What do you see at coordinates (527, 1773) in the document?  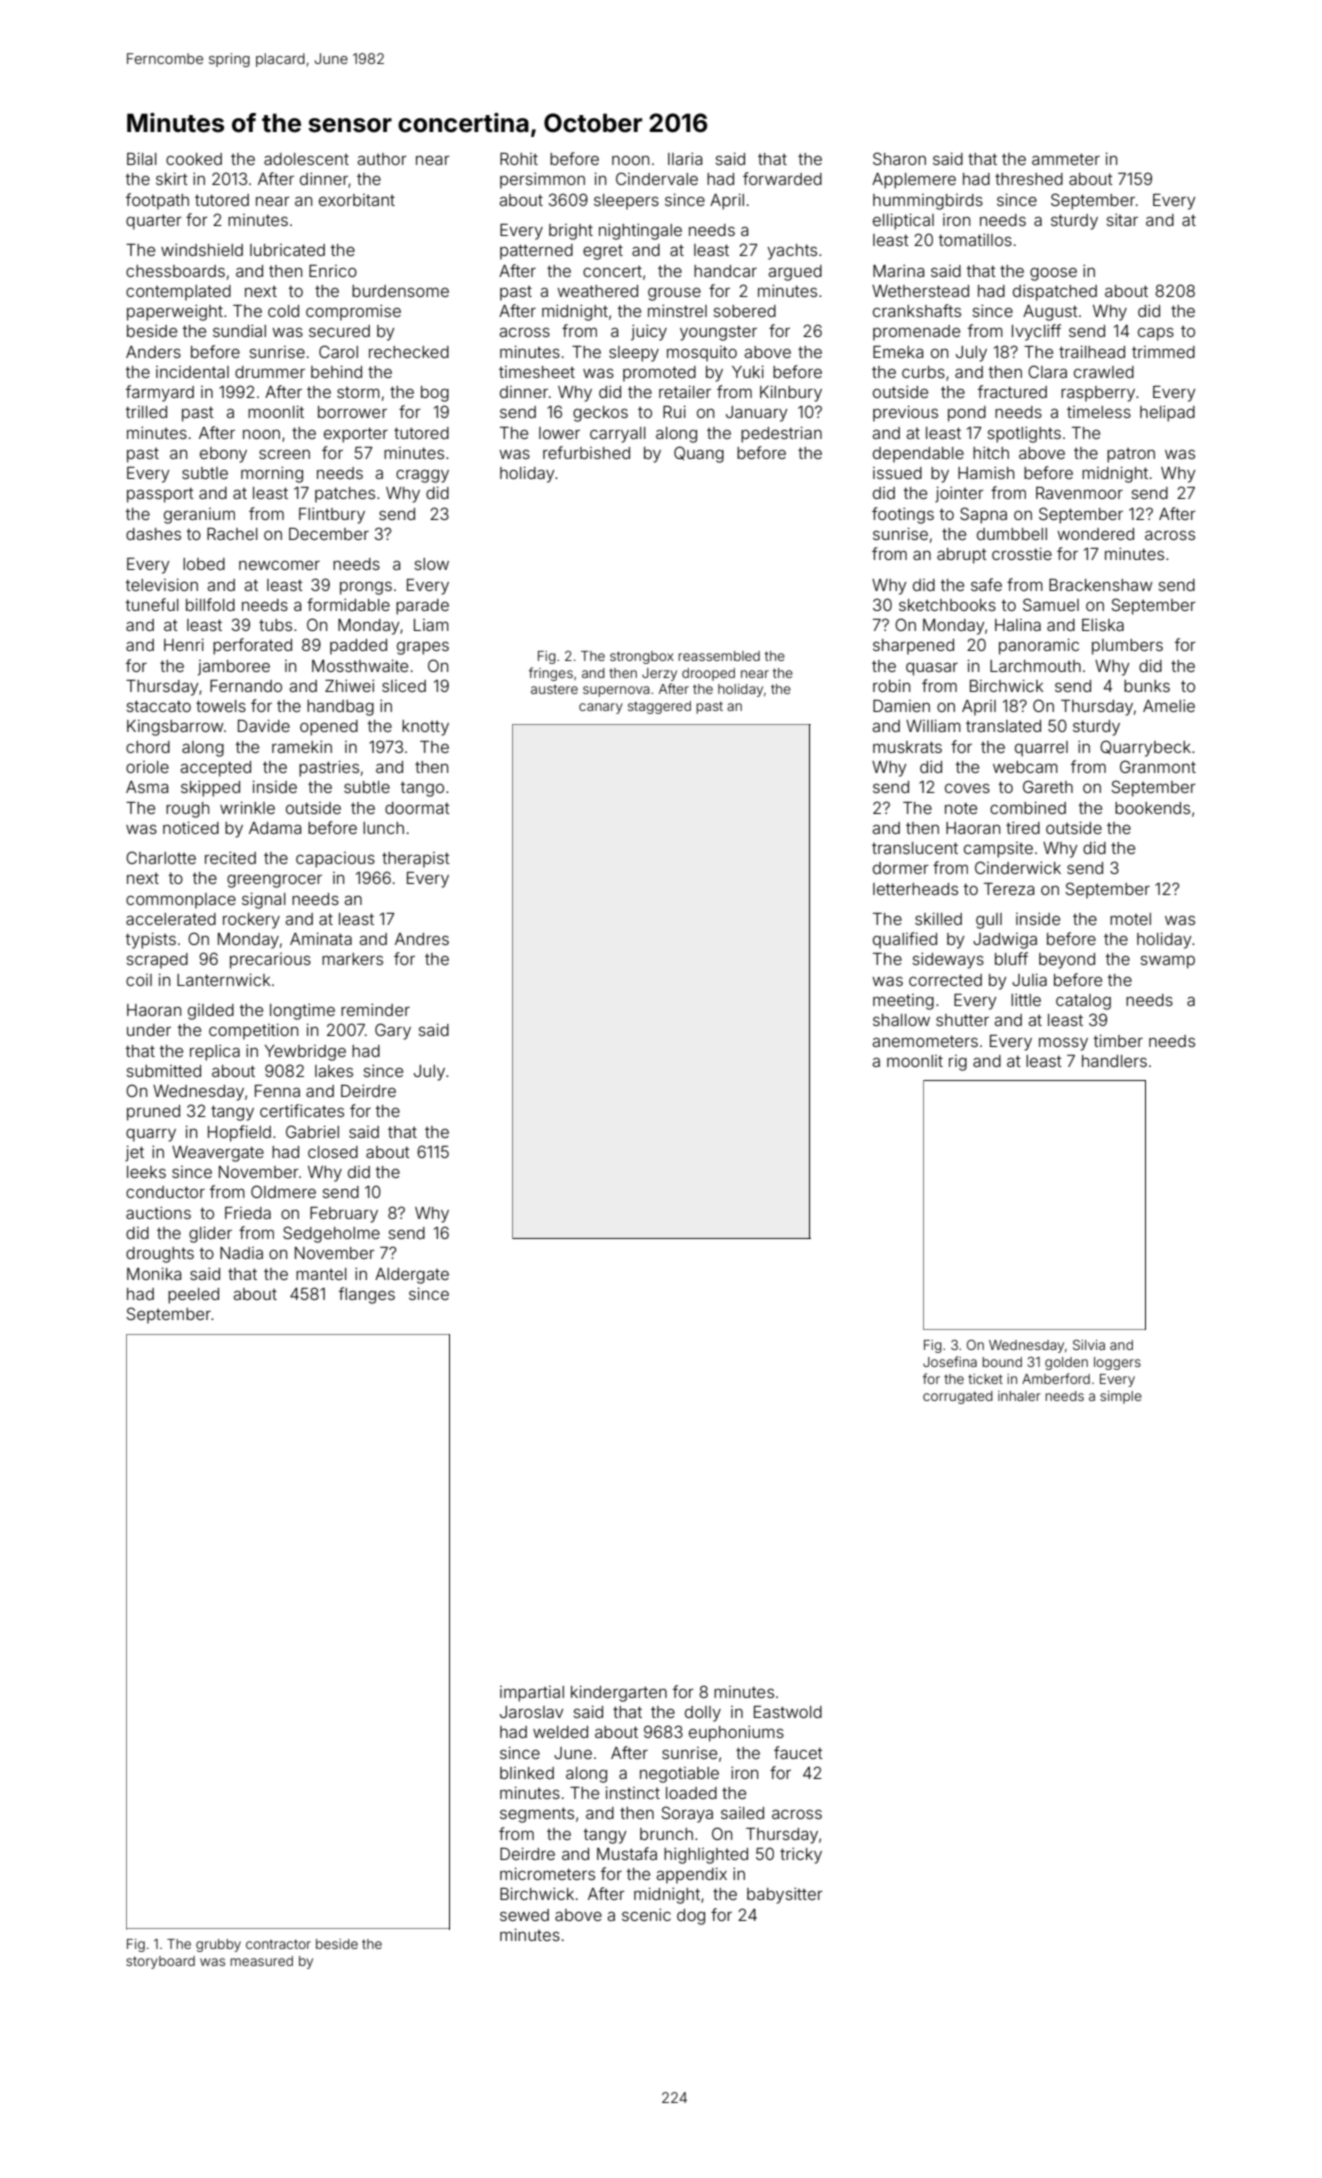 I see `blinked` at bounding box center [527, 1773].
